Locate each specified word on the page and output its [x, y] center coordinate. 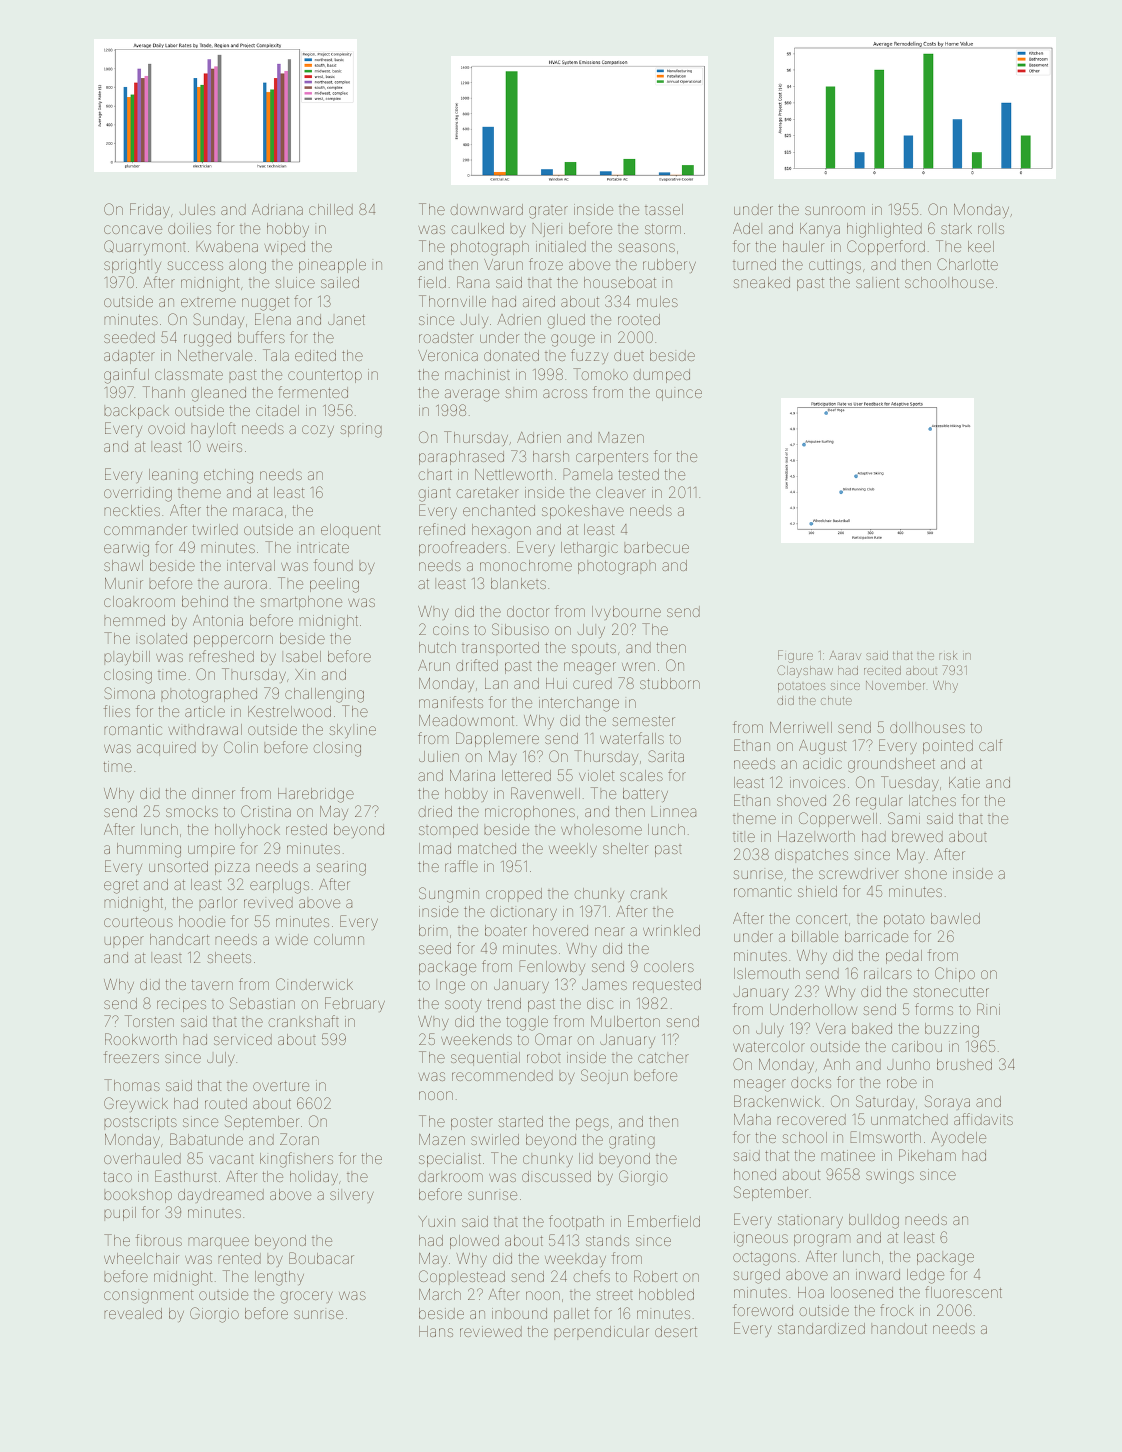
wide [291, 939]
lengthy [279, 1278]
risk [948, 655]
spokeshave [583, 512]
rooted [639, 319]
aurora [245, 584]
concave [133, 229]
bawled [955, 918]
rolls [991, 228]
